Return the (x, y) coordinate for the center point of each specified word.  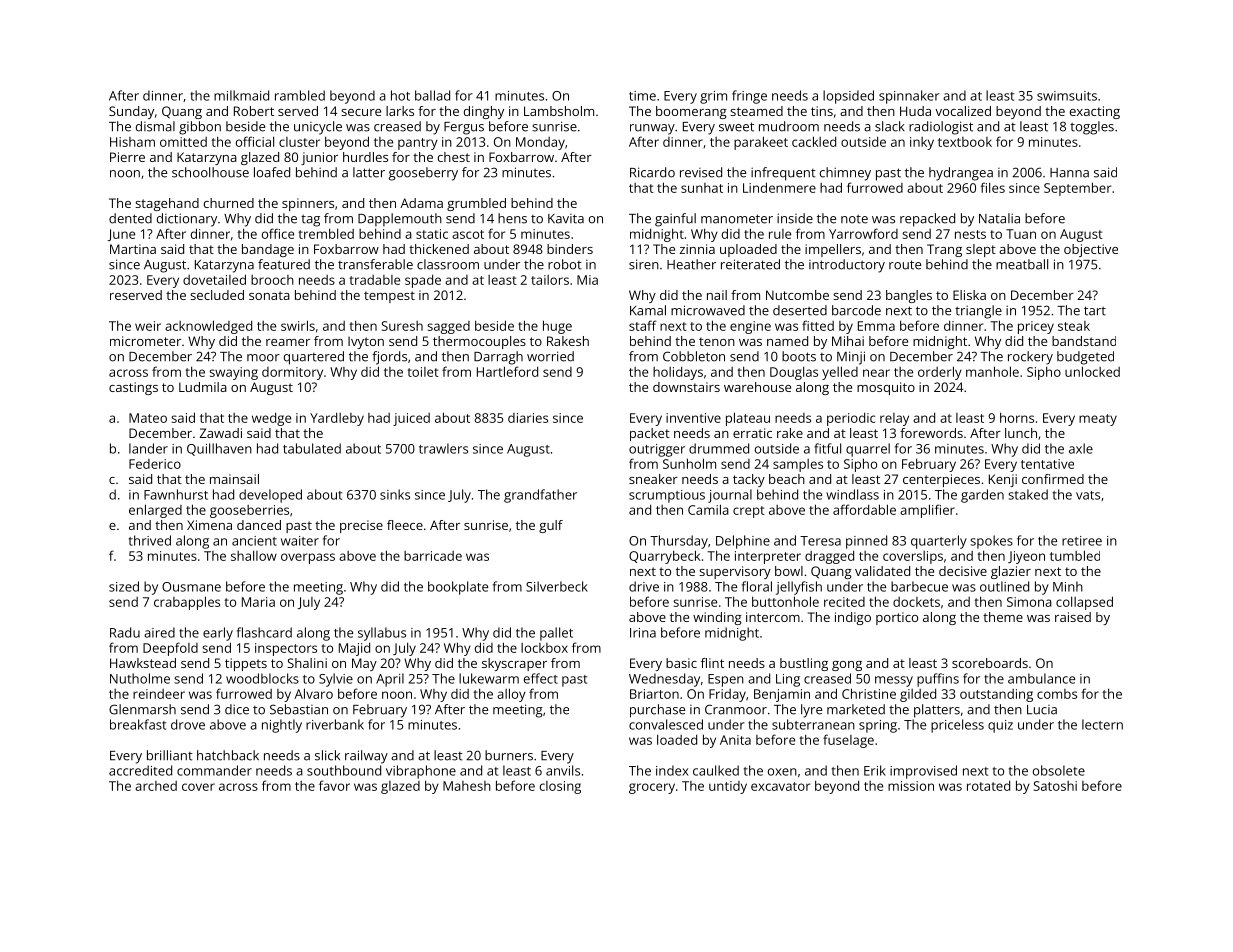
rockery (1030, 358)
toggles (1092, 128)
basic (681, 663)
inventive (693, 418)
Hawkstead (143, 663)
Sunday (131, 112)
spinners (308, 204)
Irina (643, 633)
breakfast (138, 724)
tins (822, 111)
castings (133, 388)
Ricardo (652, 172)
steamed (756, 111)
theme (1003, 617)
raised (1073, 617)
